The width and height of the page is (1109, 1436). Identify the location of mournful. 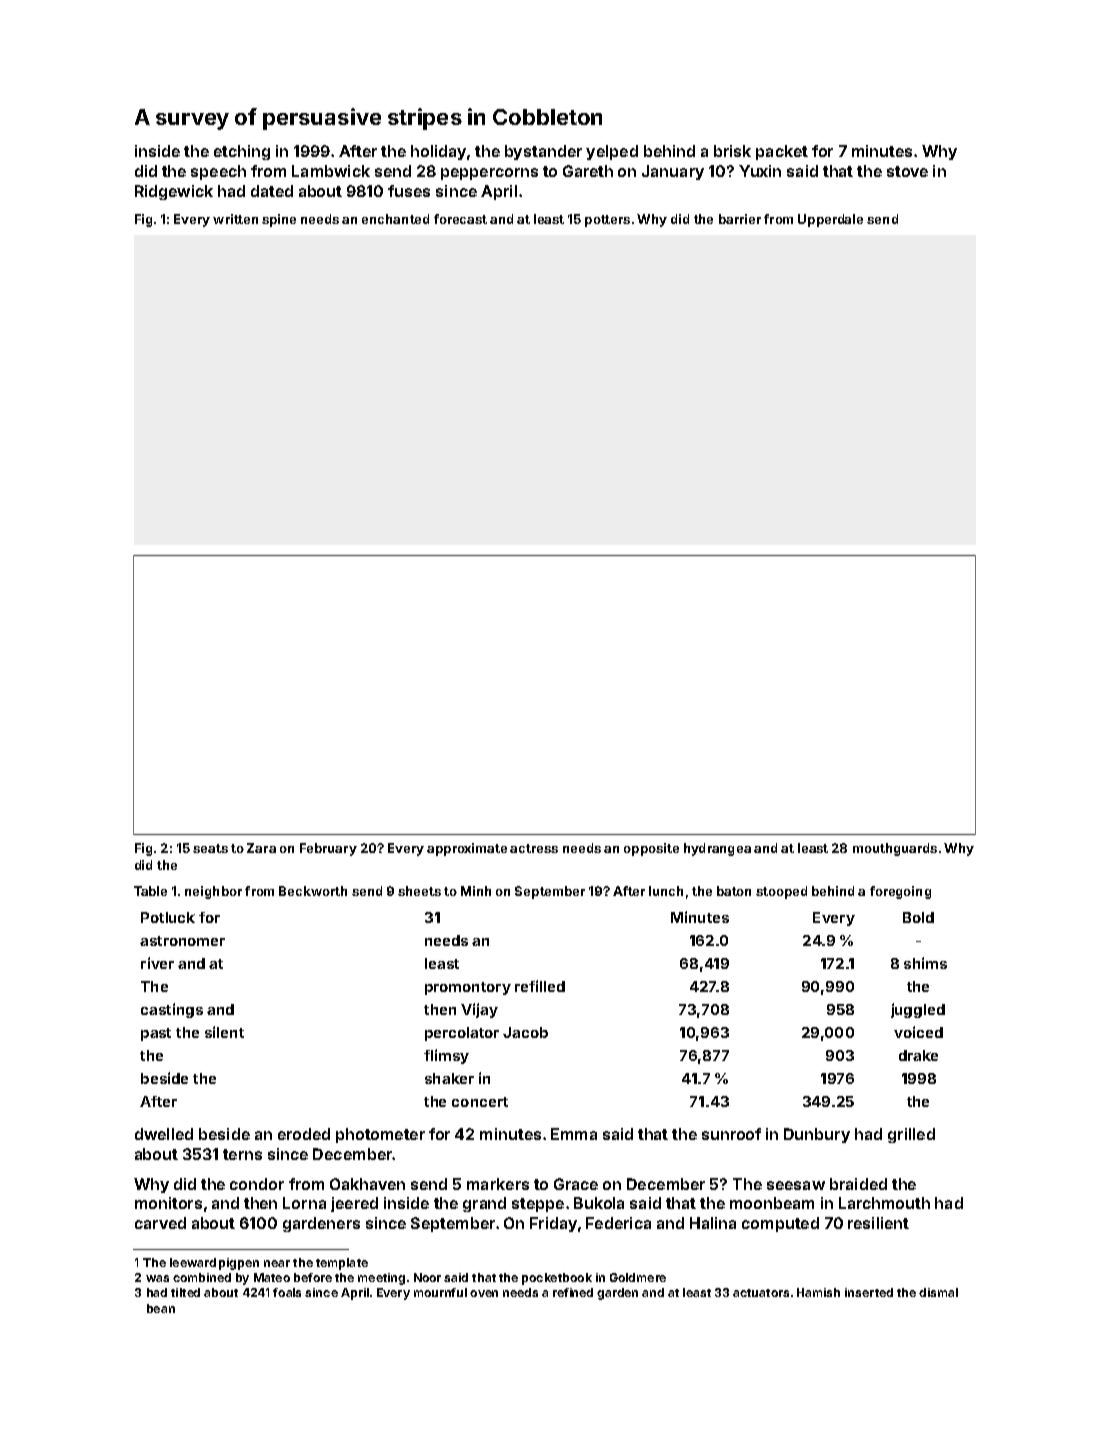
(440, 1292).
